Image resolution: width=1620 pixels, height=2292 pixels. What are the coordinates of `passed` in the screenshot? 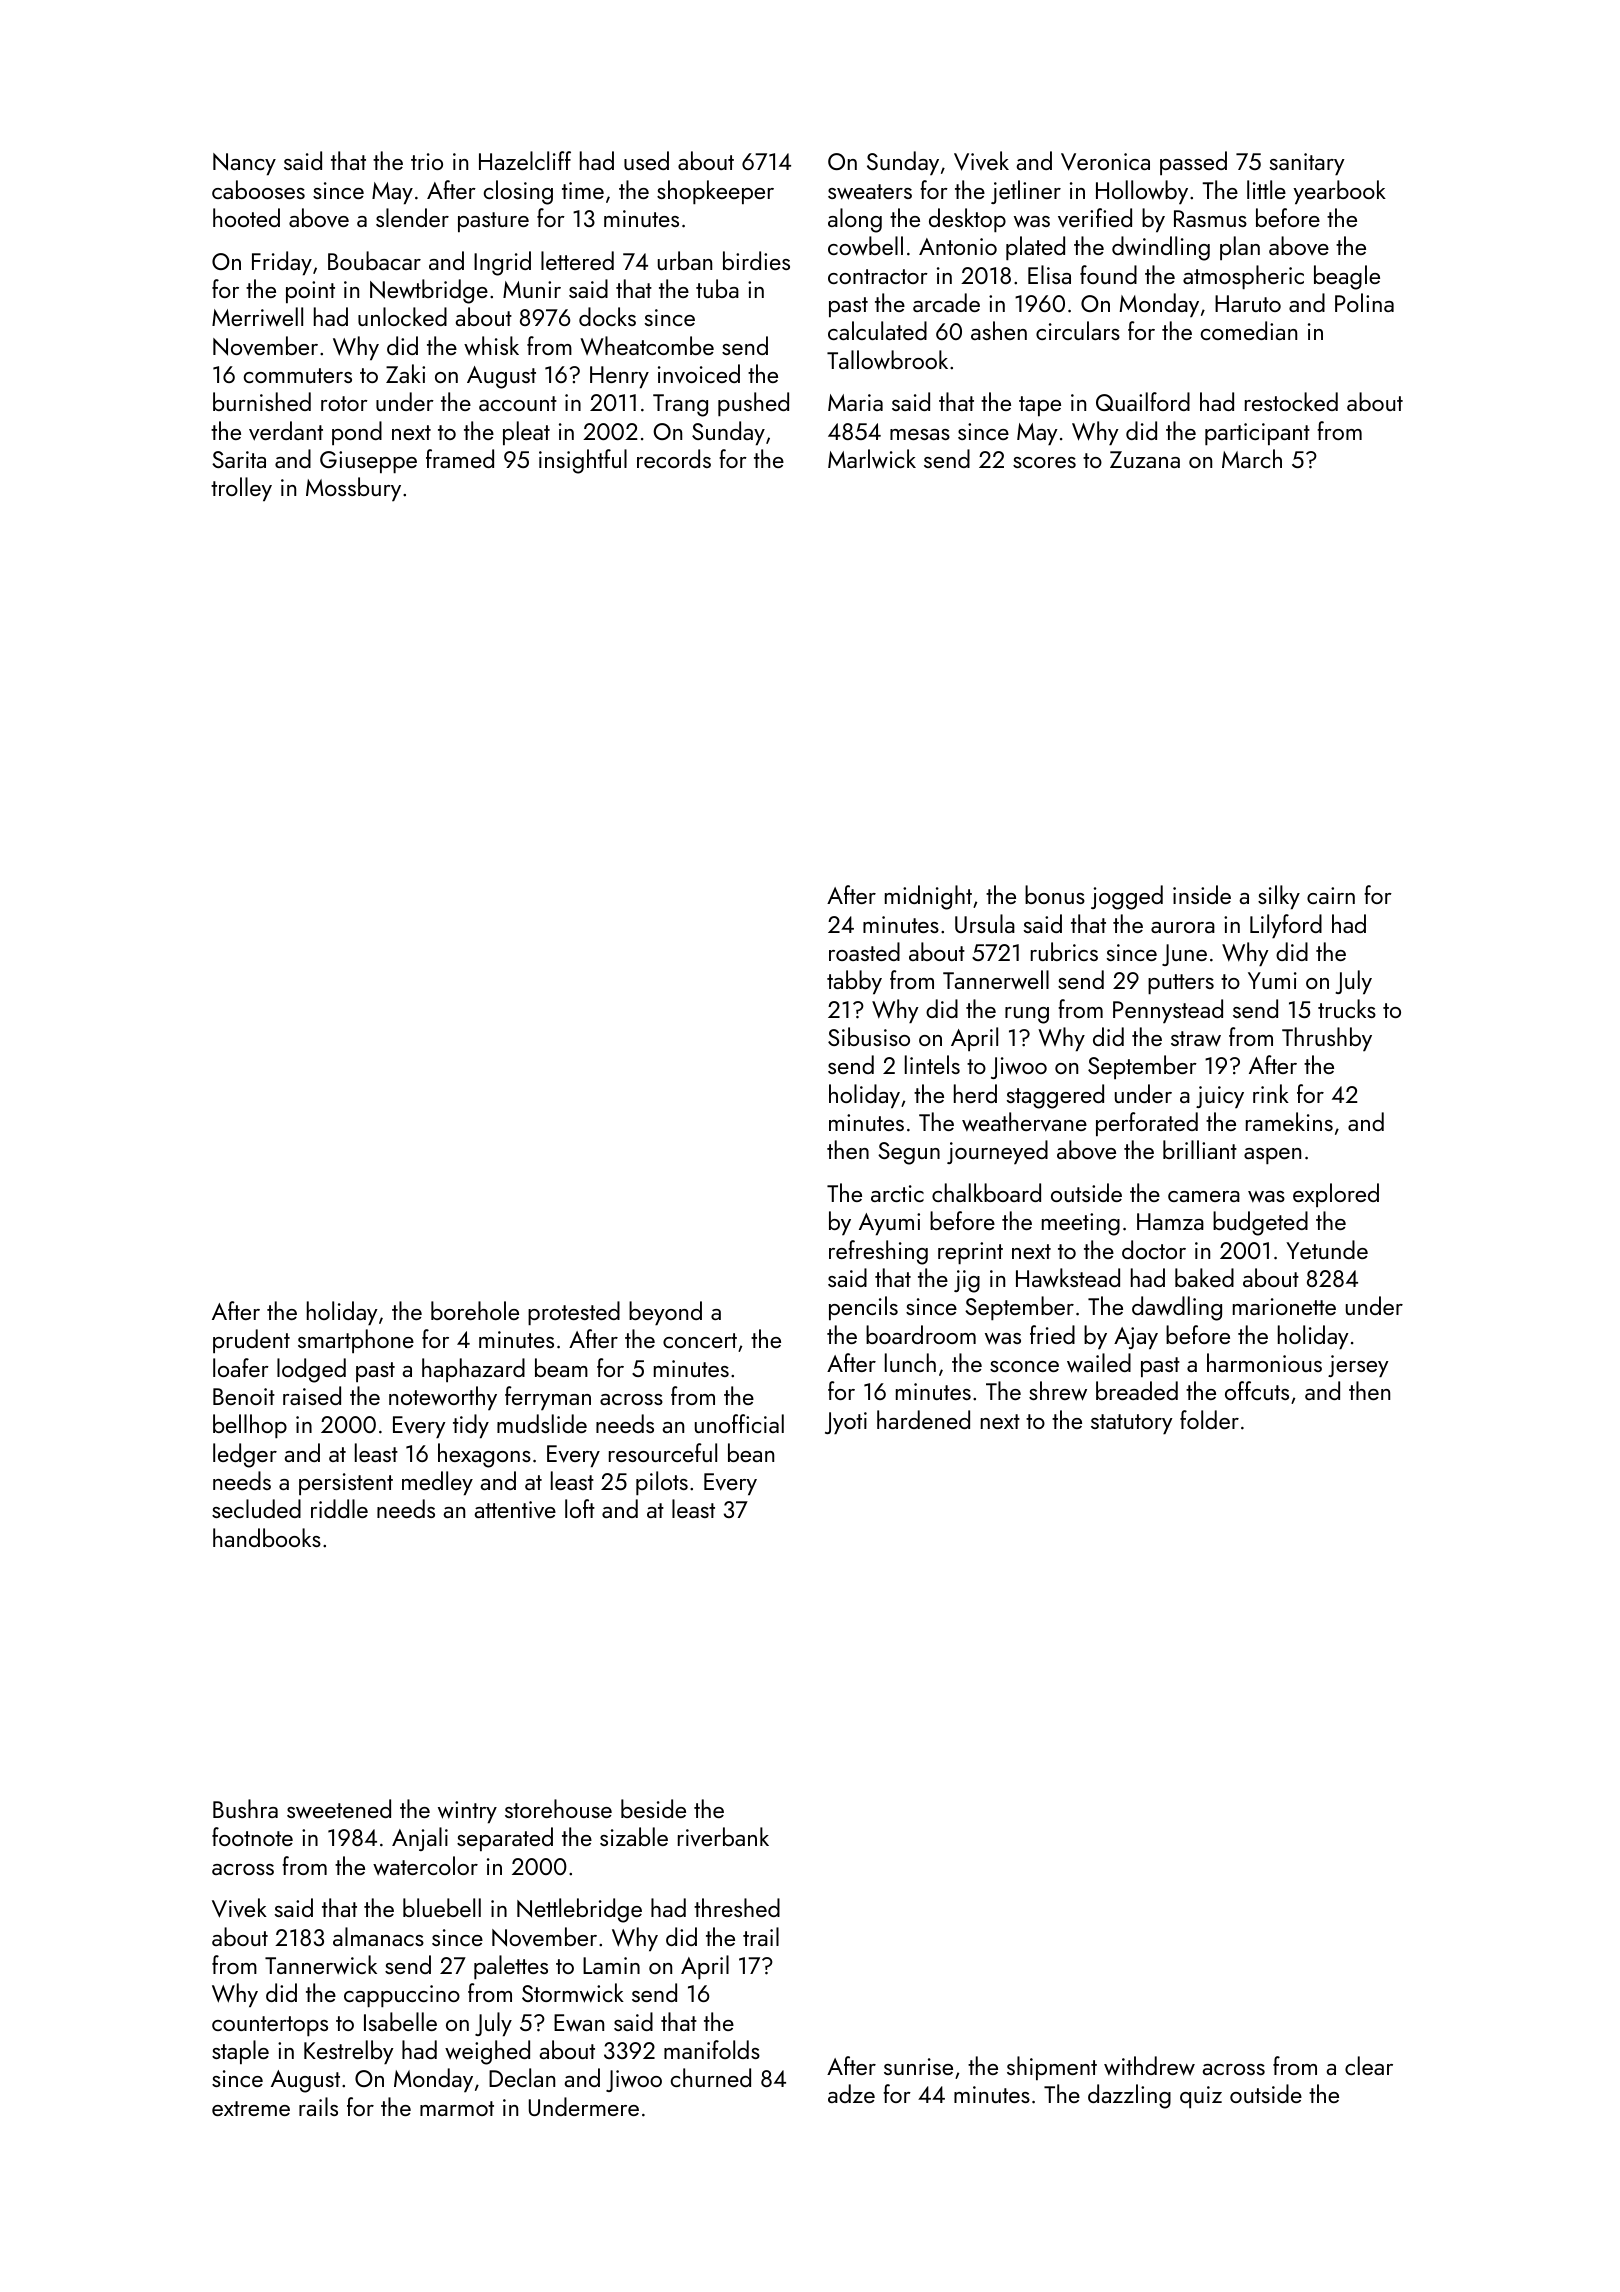 It's located at (1193, 163).
